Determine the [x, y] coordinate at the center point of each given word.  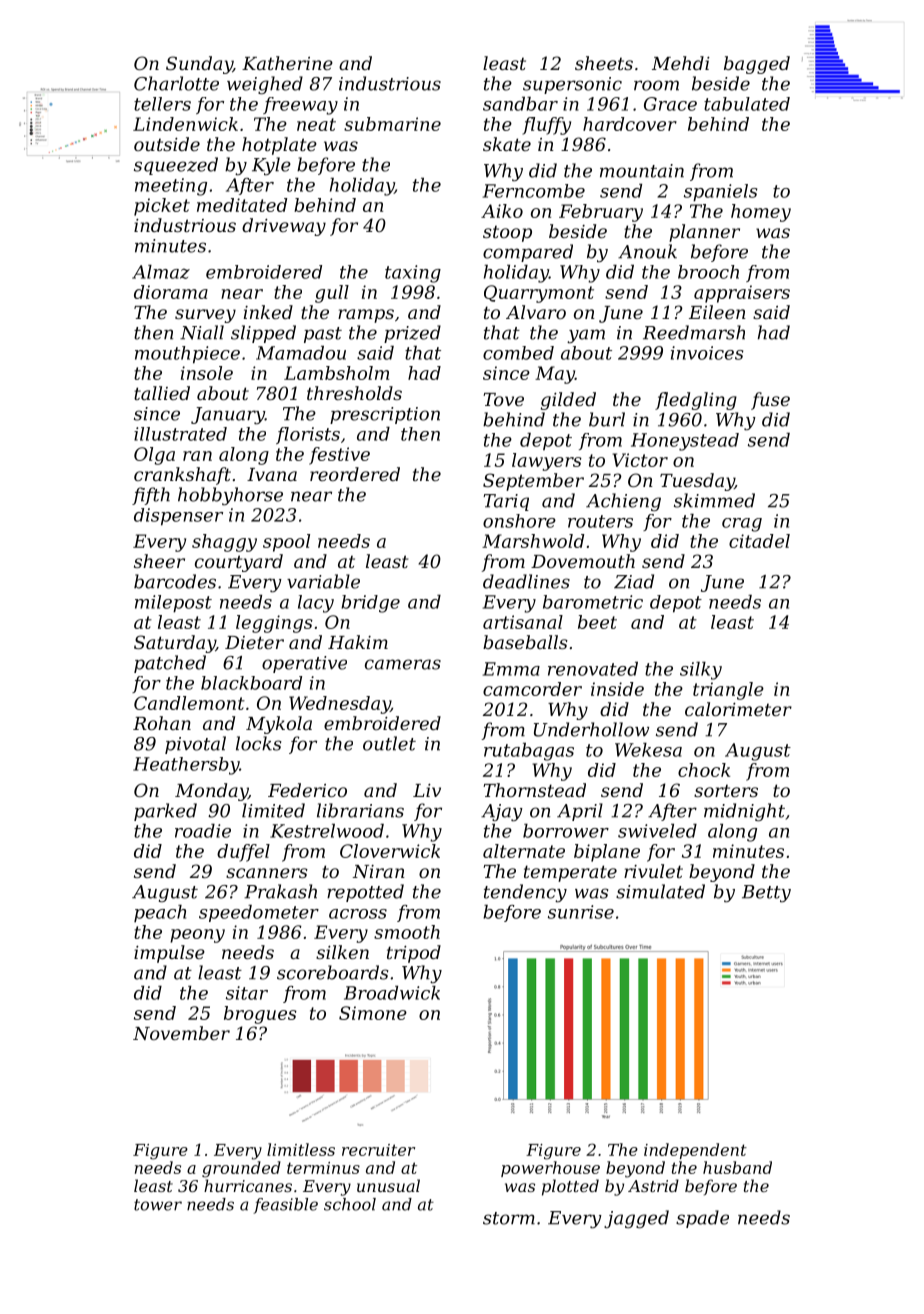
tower [158, 1205]
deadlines [526, 581]
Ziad [634, 581]
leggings [274, 624]
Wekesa [648, 750]
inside [617, 689]
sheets [604, 63]
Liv [427, 790]
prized [412, 334]
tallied [162, 393]
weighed [265, 85]
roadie [203, 831]
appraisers [742, 294]
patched [170, 664]
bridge [370, 604]
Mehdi [681, 63]
